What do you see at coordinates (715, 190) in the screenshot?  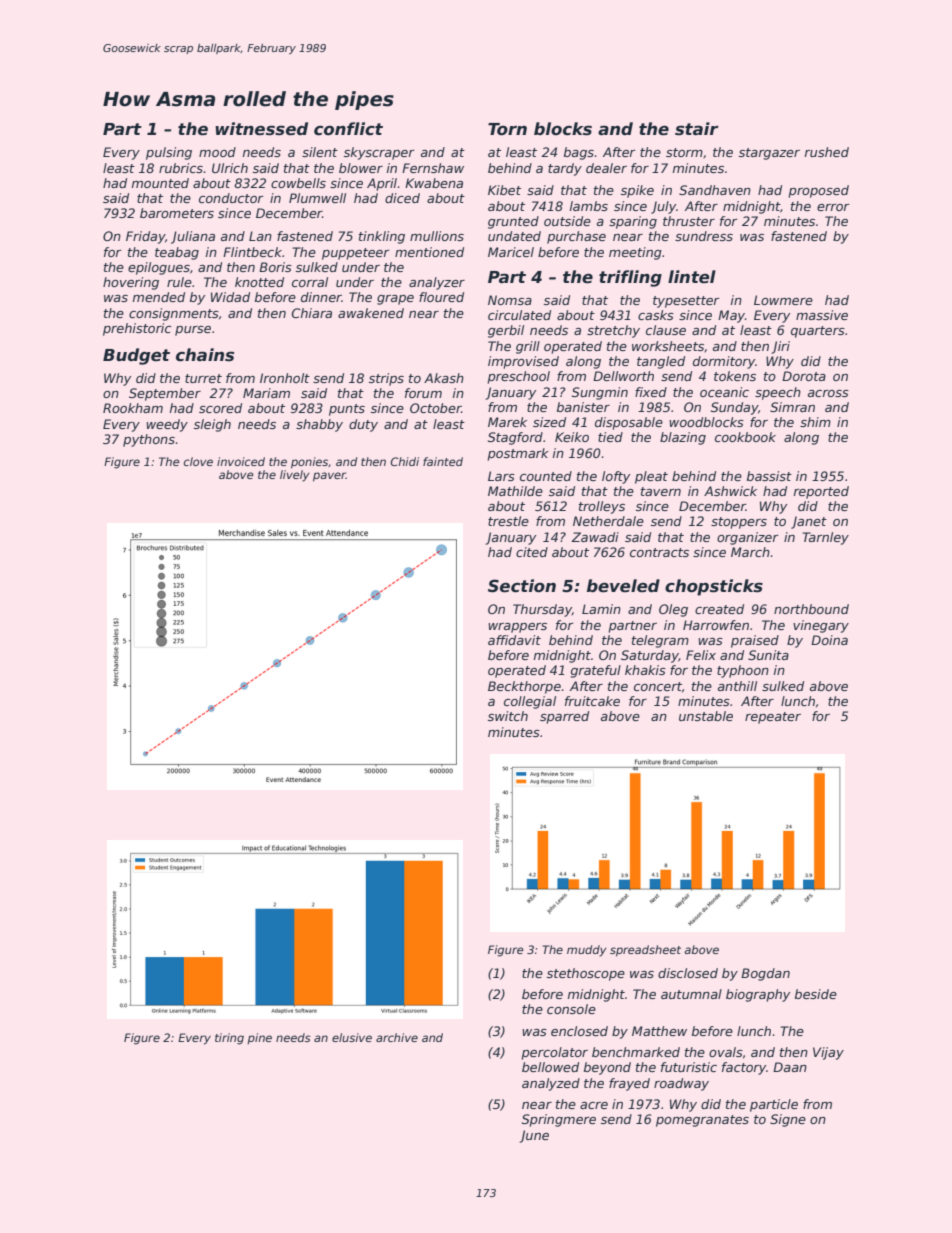 I see `Sandhaven` at bounding box center [715, 190].
